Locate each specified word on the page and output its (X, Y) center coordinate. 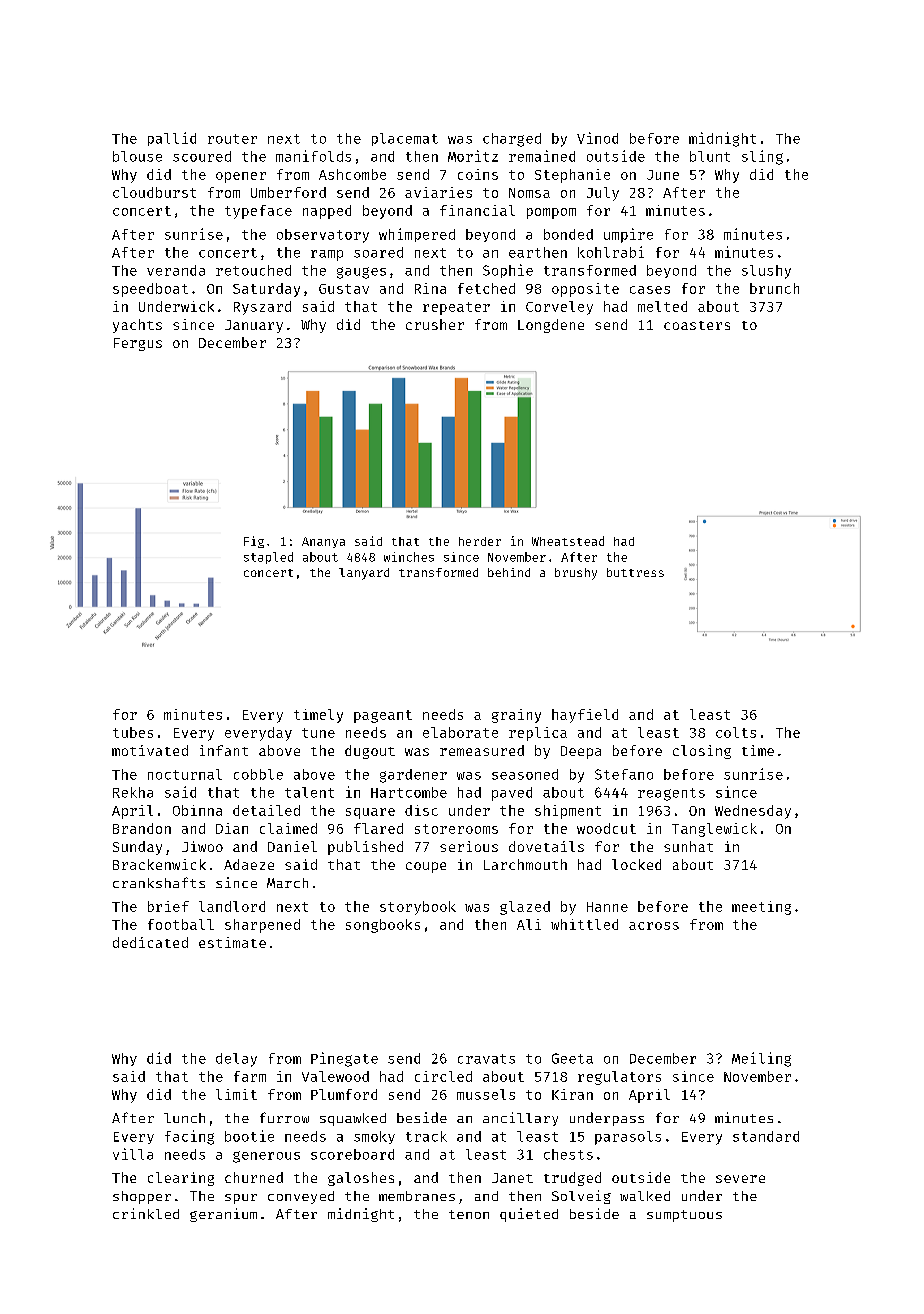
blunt (710, 156)
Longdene (551, 326)
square (370, 813)
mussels (486, 1094)
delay (236, 1060)
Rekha (133, 792)
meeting (761, 908)
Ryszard (262, 308)
